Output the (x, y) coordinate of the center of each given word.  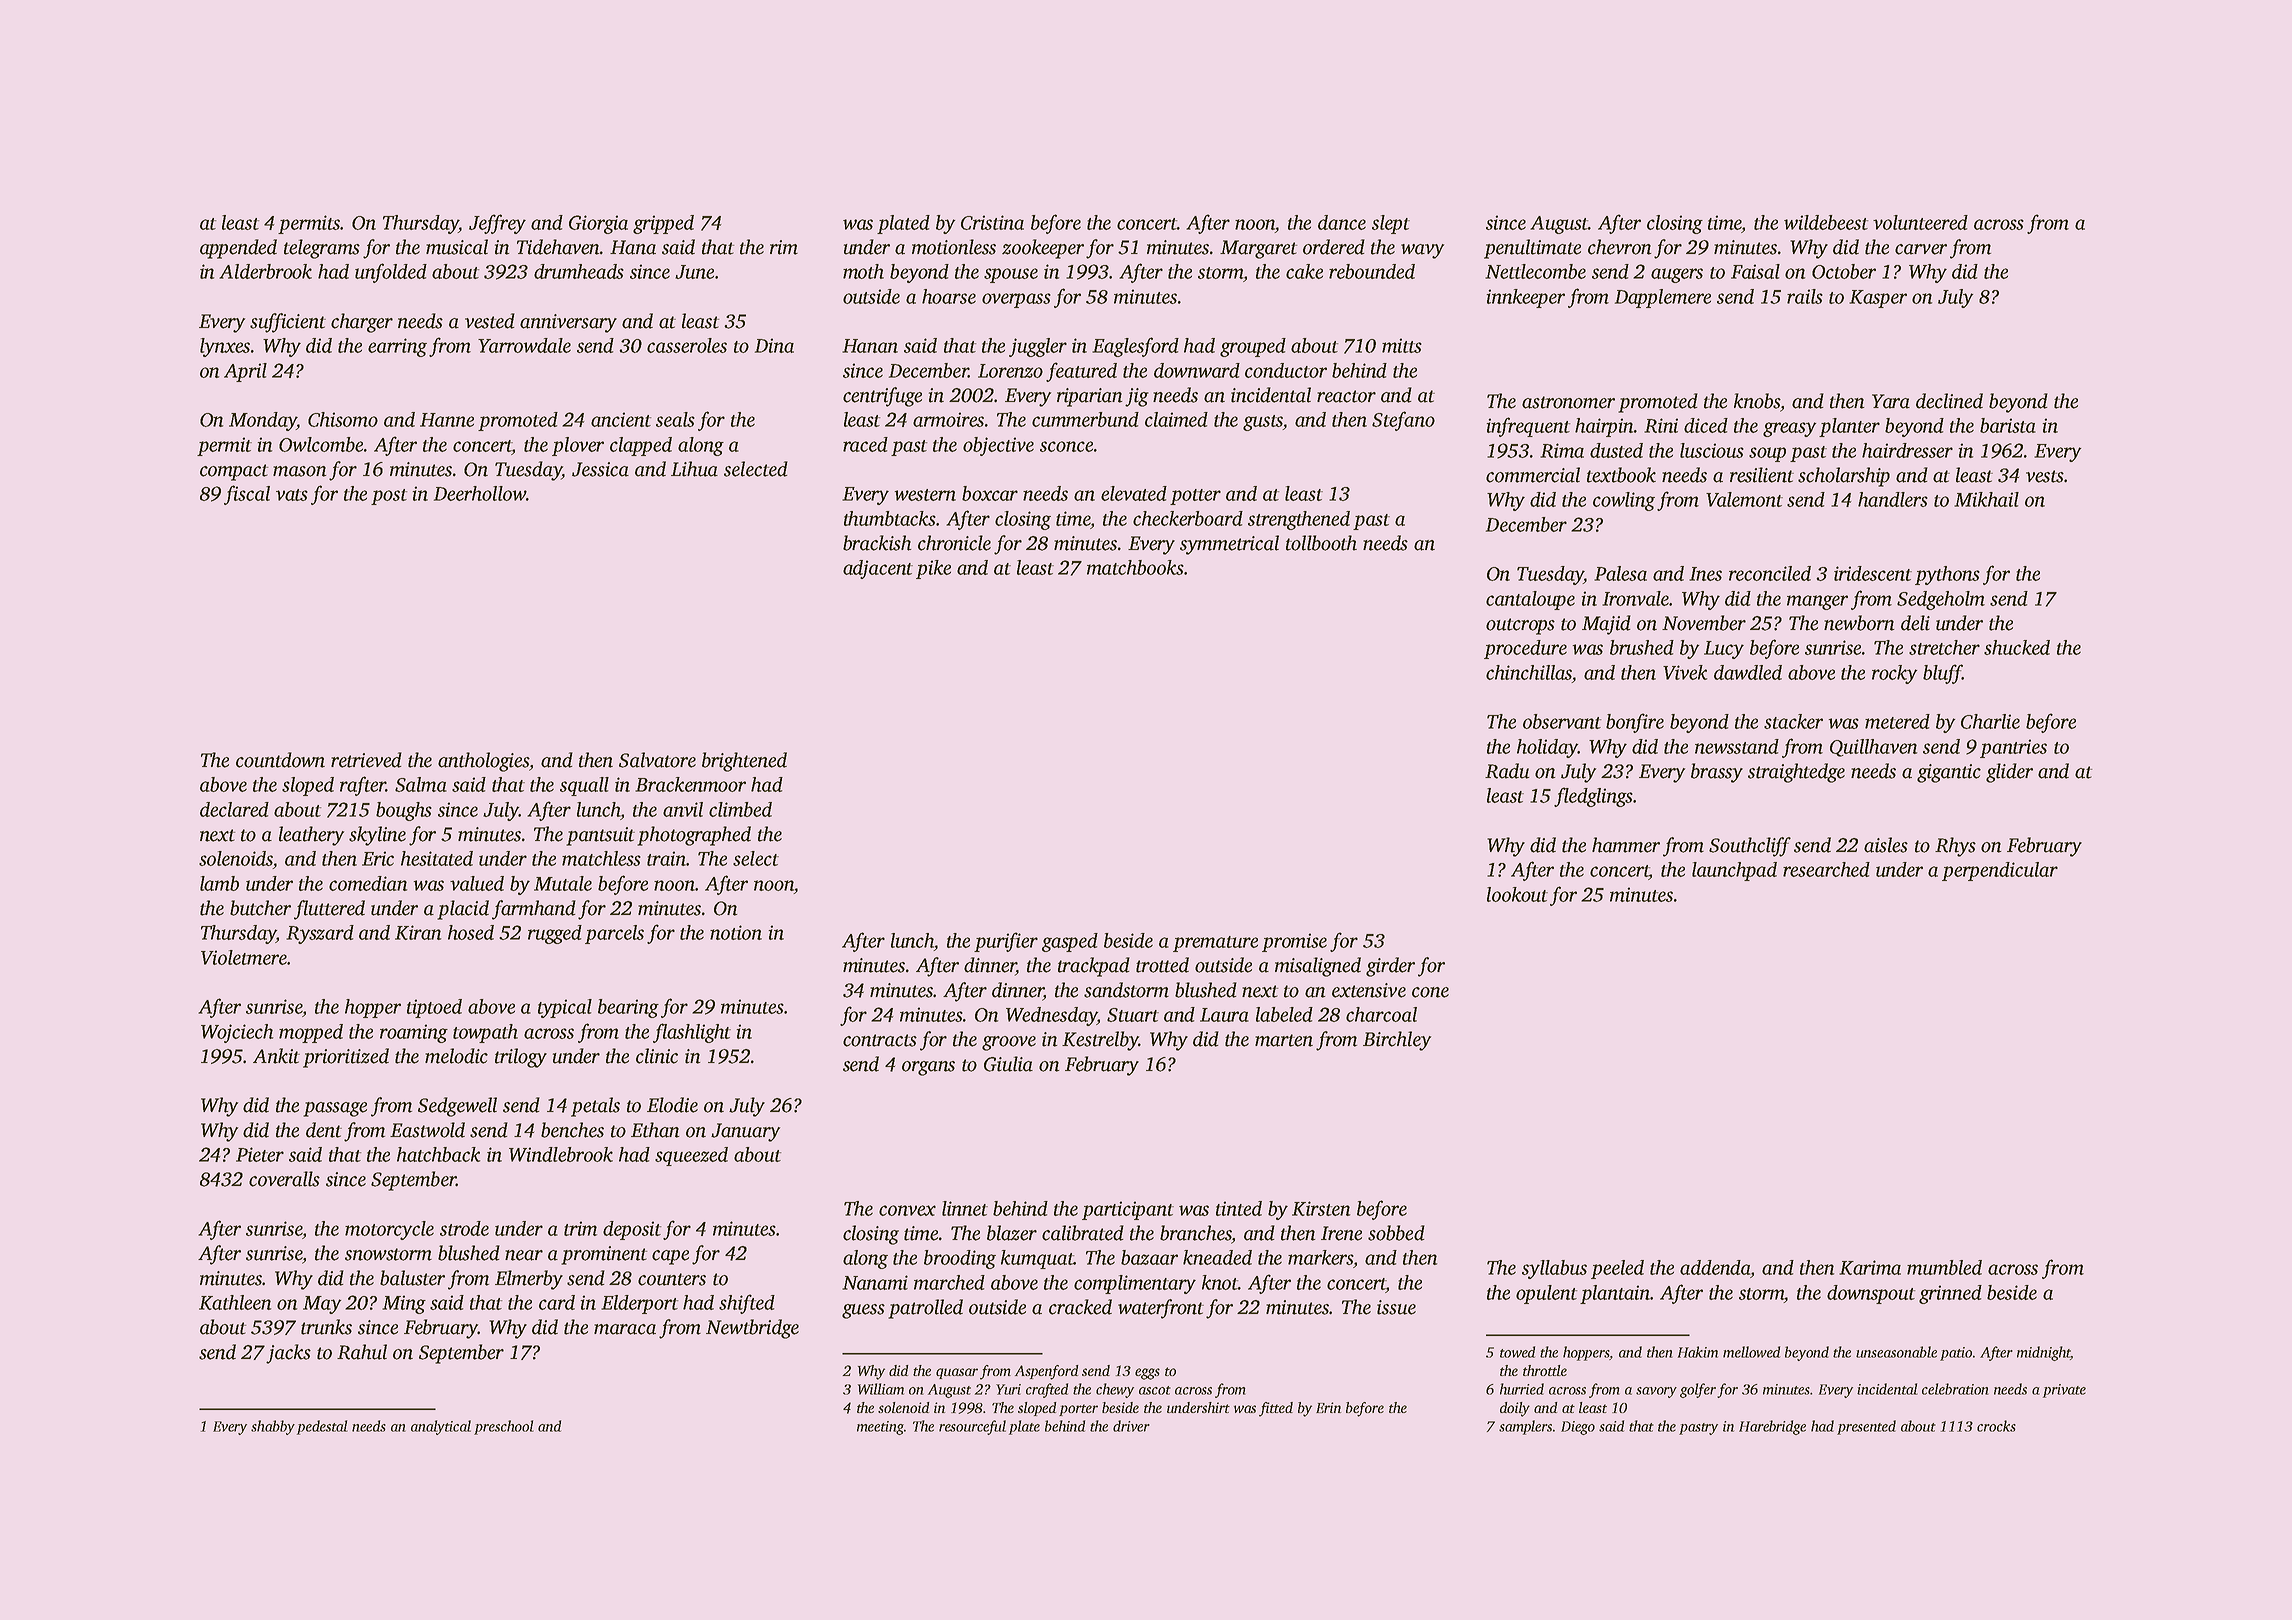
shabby (273, 1427)
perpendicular (2000, 871)
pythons (1947, 575)
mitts (1402, 345)
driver (1131, 1426)
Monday (263, 421)
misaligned (1318, 967)
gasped (1070, 942)
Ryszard (320, 934)
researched (1826, 869)
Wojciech (237, 1033)
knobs (1757, 402)
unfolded (391, 273)
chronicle (954, 543)
